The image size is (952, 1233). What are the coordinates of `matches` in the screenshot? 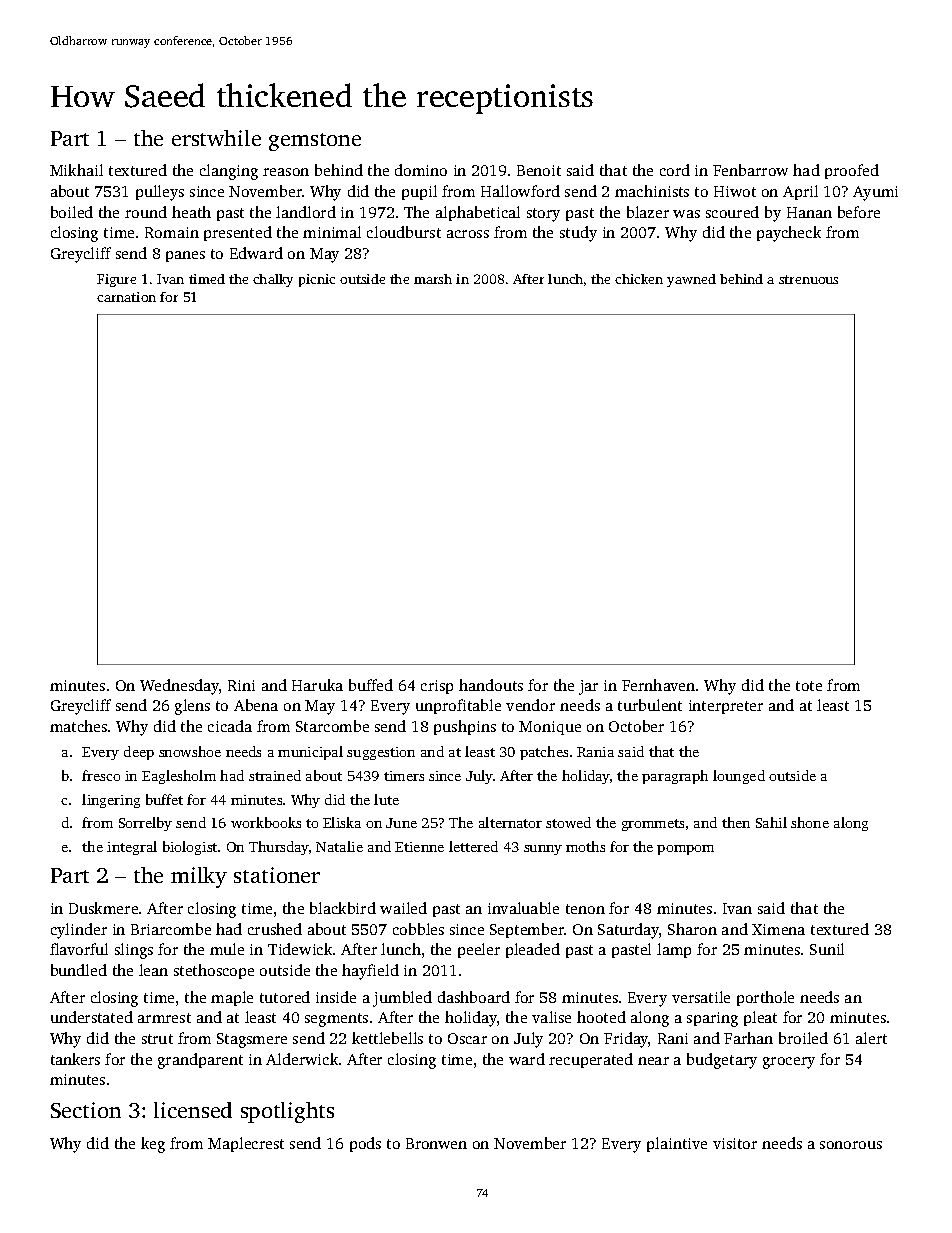 It's located at (78, 726).
